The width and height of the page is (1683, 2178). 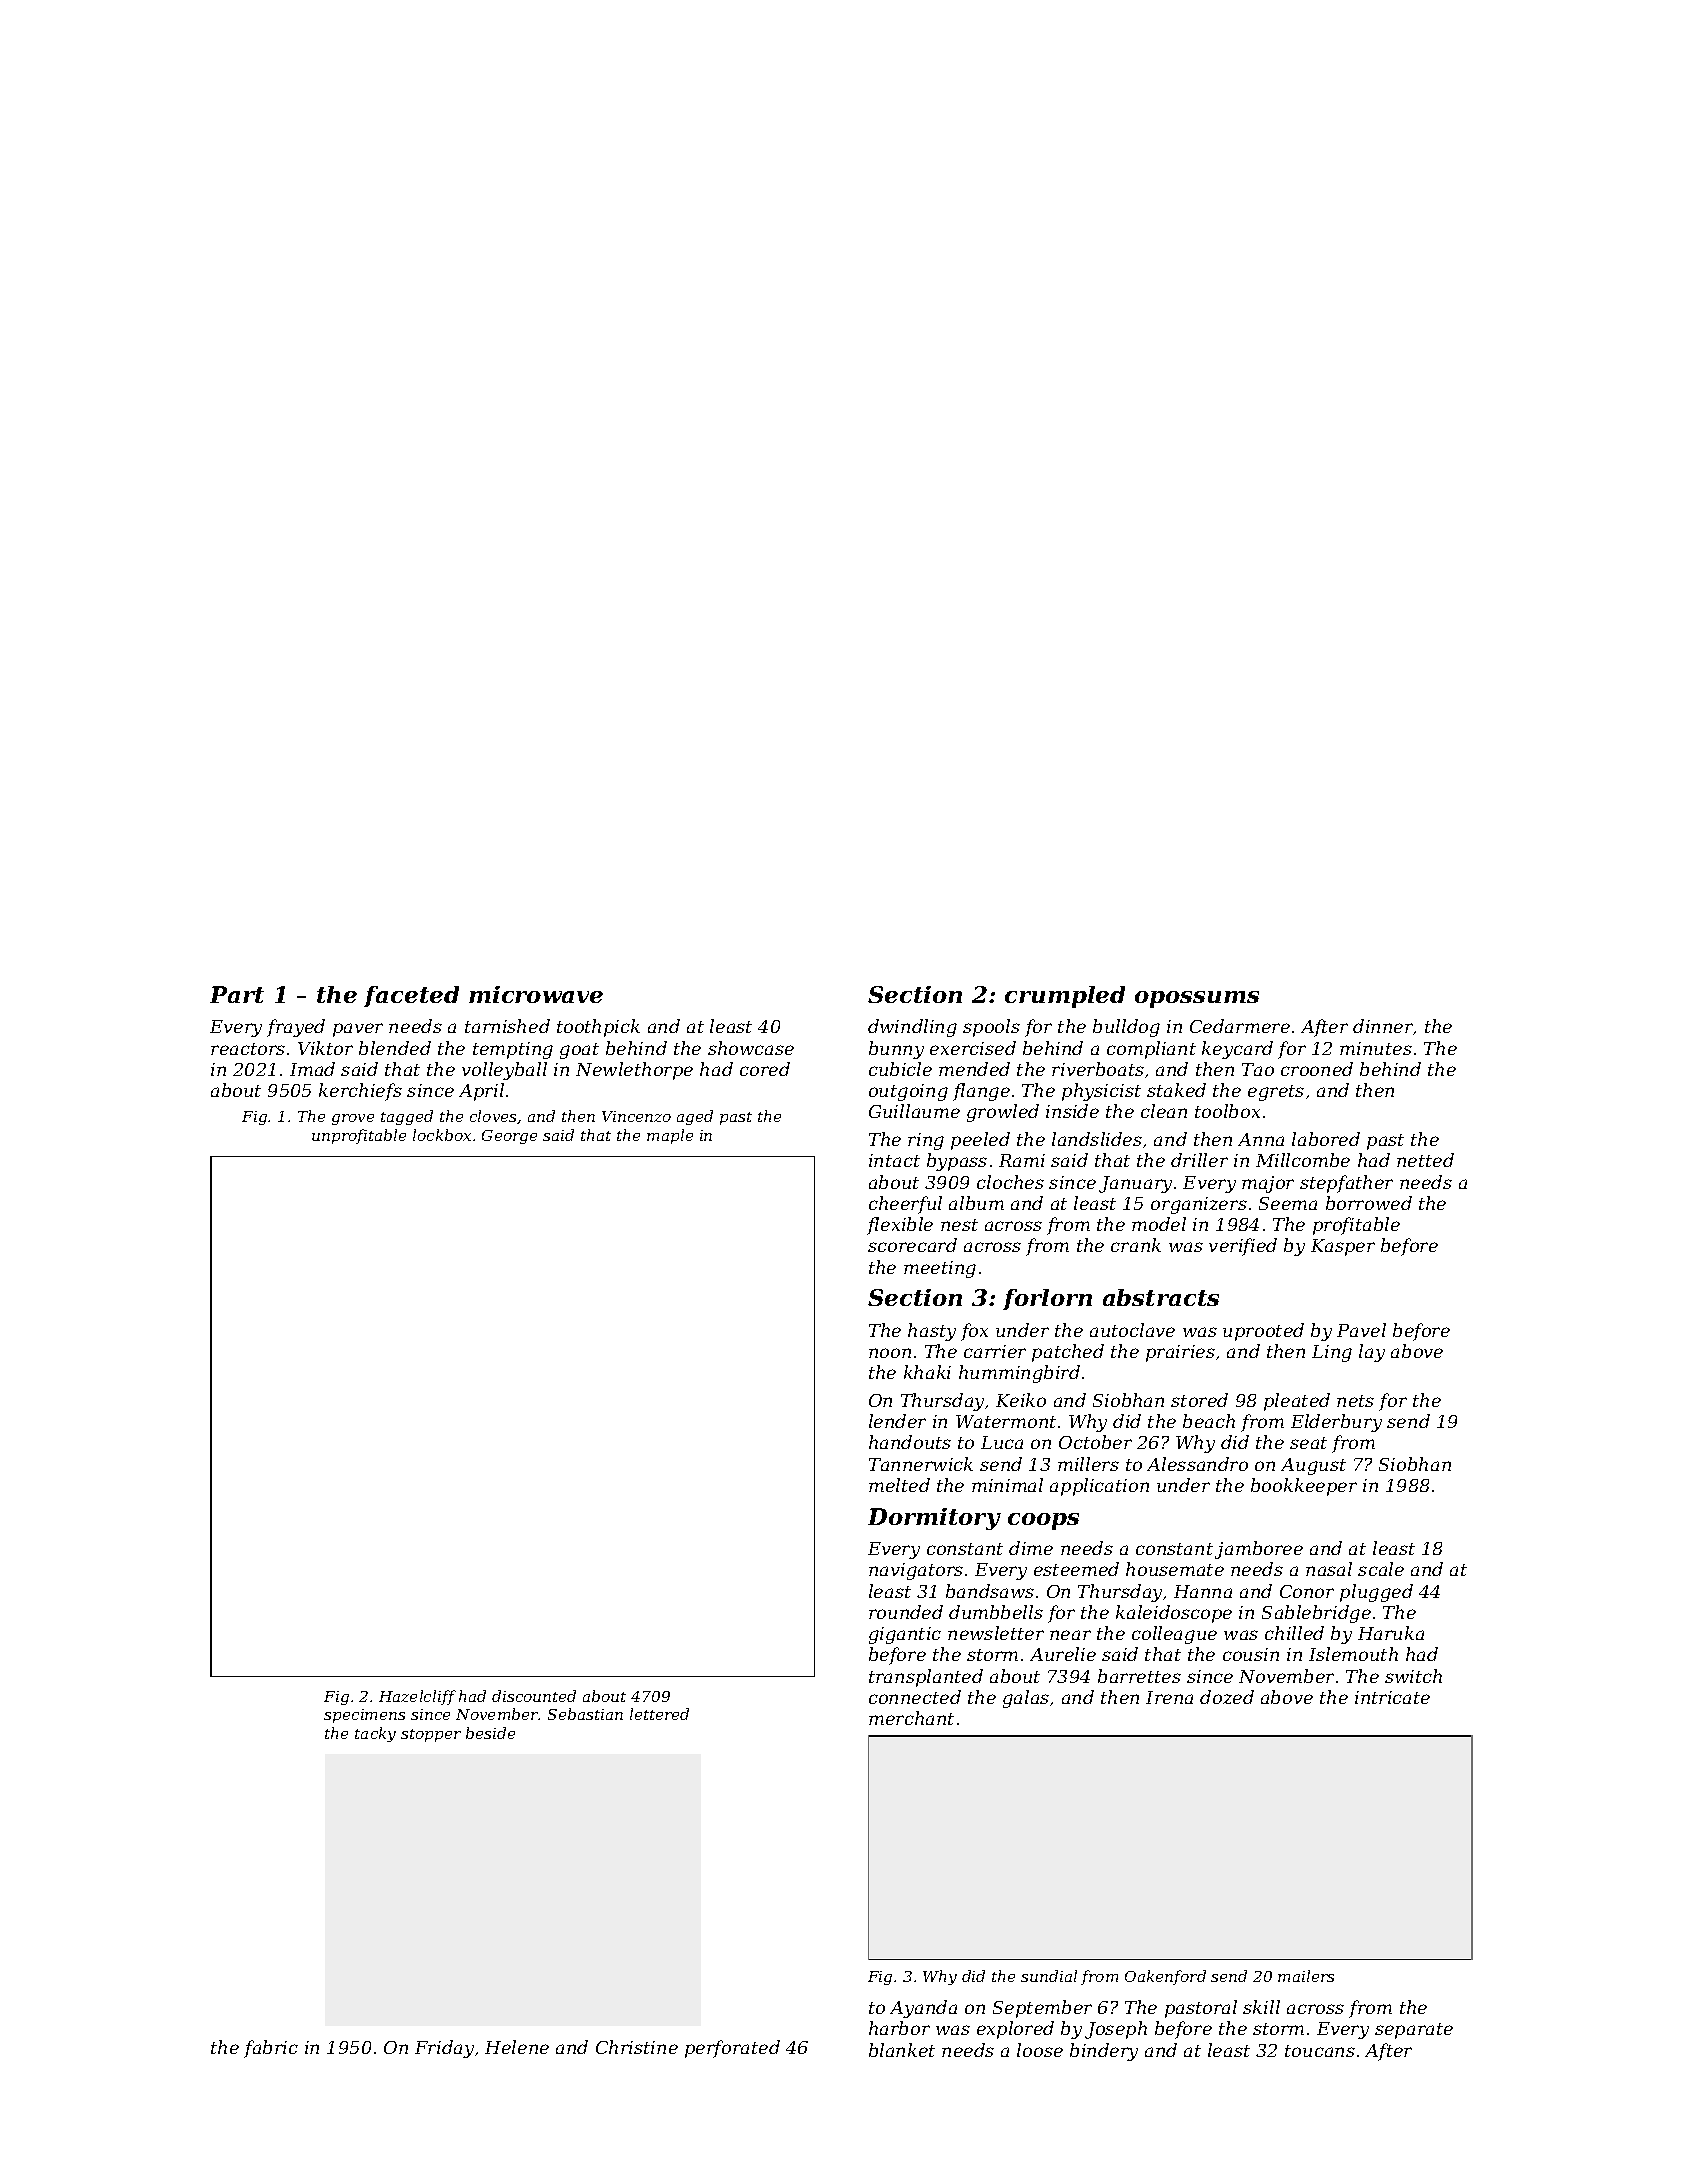 What do you see at coordinates (271, 2049) in the page?
I see `fabric` at bounding box center [271, 2049].
